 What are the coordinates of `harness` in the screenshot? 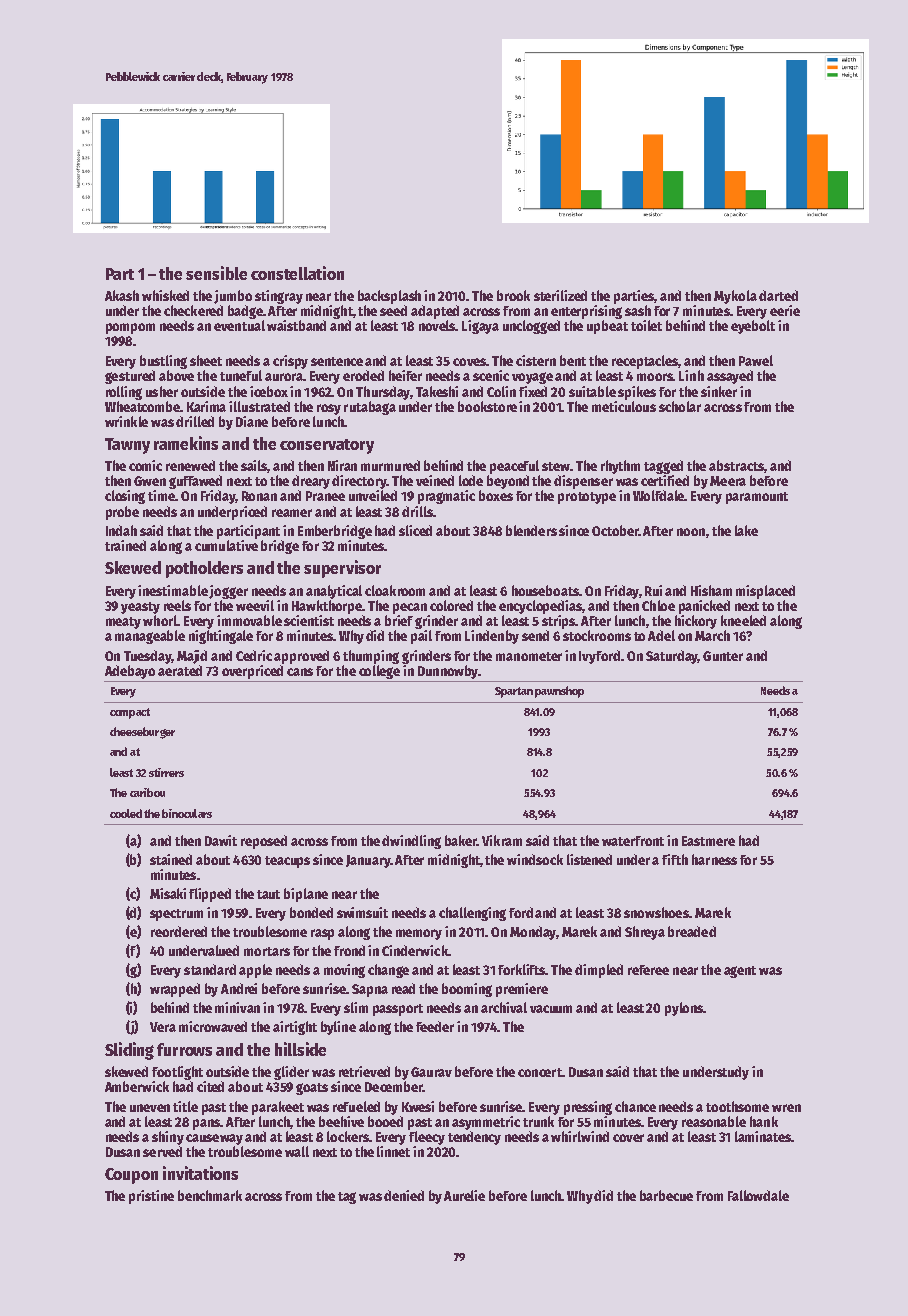 It's located at (714, 859).
